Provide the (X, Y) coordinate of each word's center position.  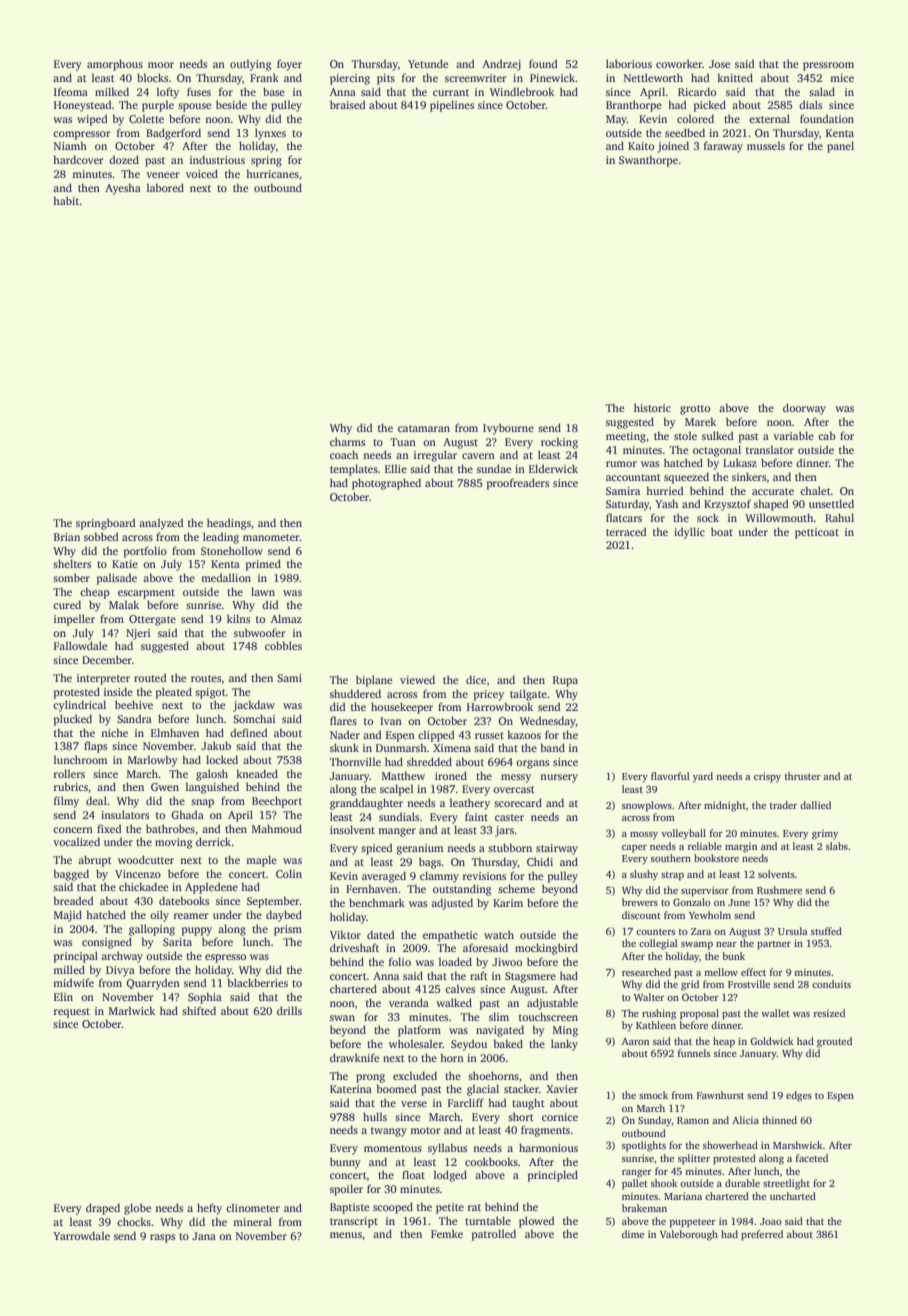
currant (451, 92)
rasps (162, 1238)
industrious (217, 159)
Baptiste (349, 1208)
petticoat (817, 533)
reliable (704, 846)
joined (673, 147)
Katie (125, 564)
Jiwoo (507, 962)
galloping (152, 930)
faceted (812, 1158)
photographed (386, 484)
